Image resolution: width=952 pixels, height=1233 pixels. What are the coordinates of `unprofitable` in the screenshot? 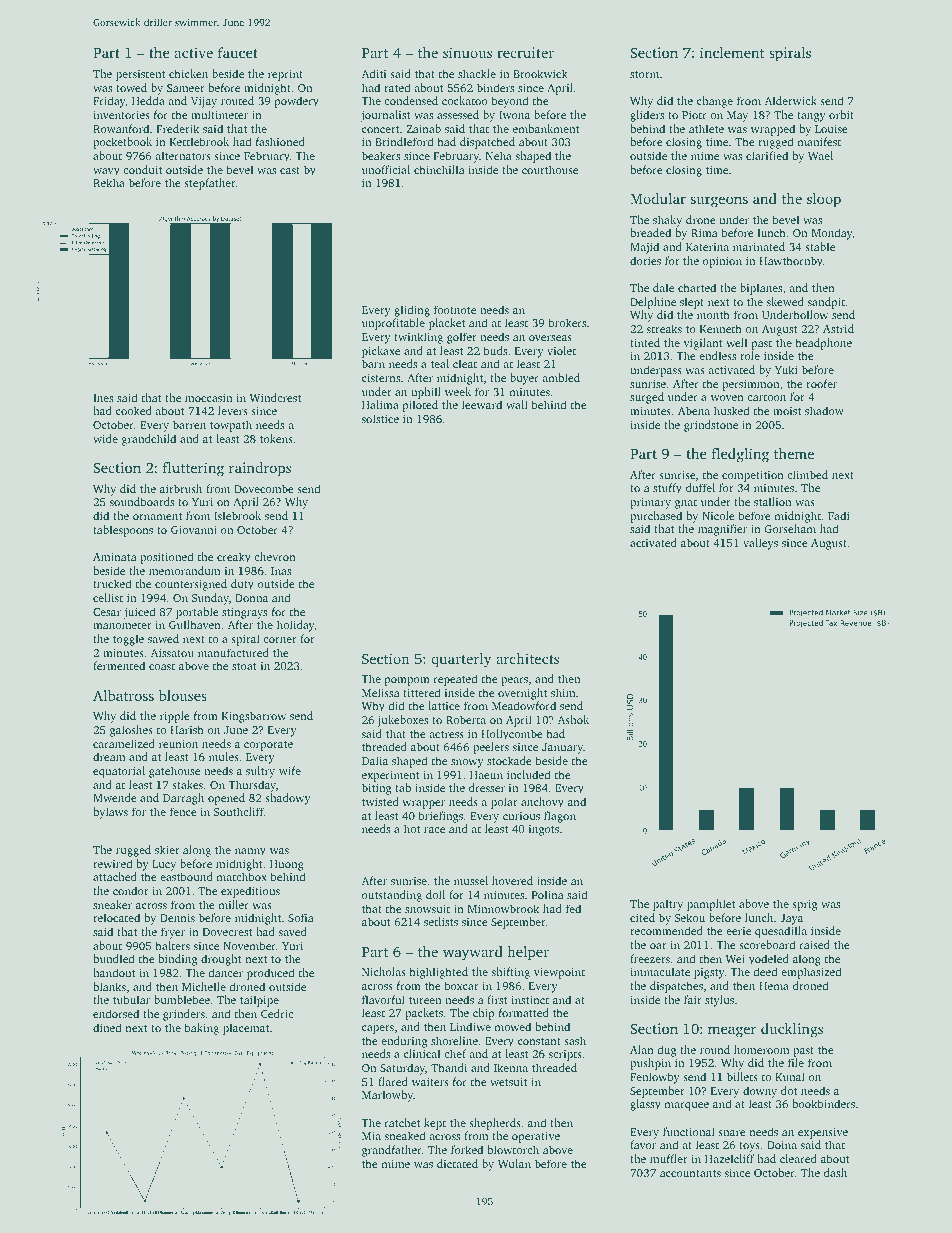 It's located at (393, 324).
